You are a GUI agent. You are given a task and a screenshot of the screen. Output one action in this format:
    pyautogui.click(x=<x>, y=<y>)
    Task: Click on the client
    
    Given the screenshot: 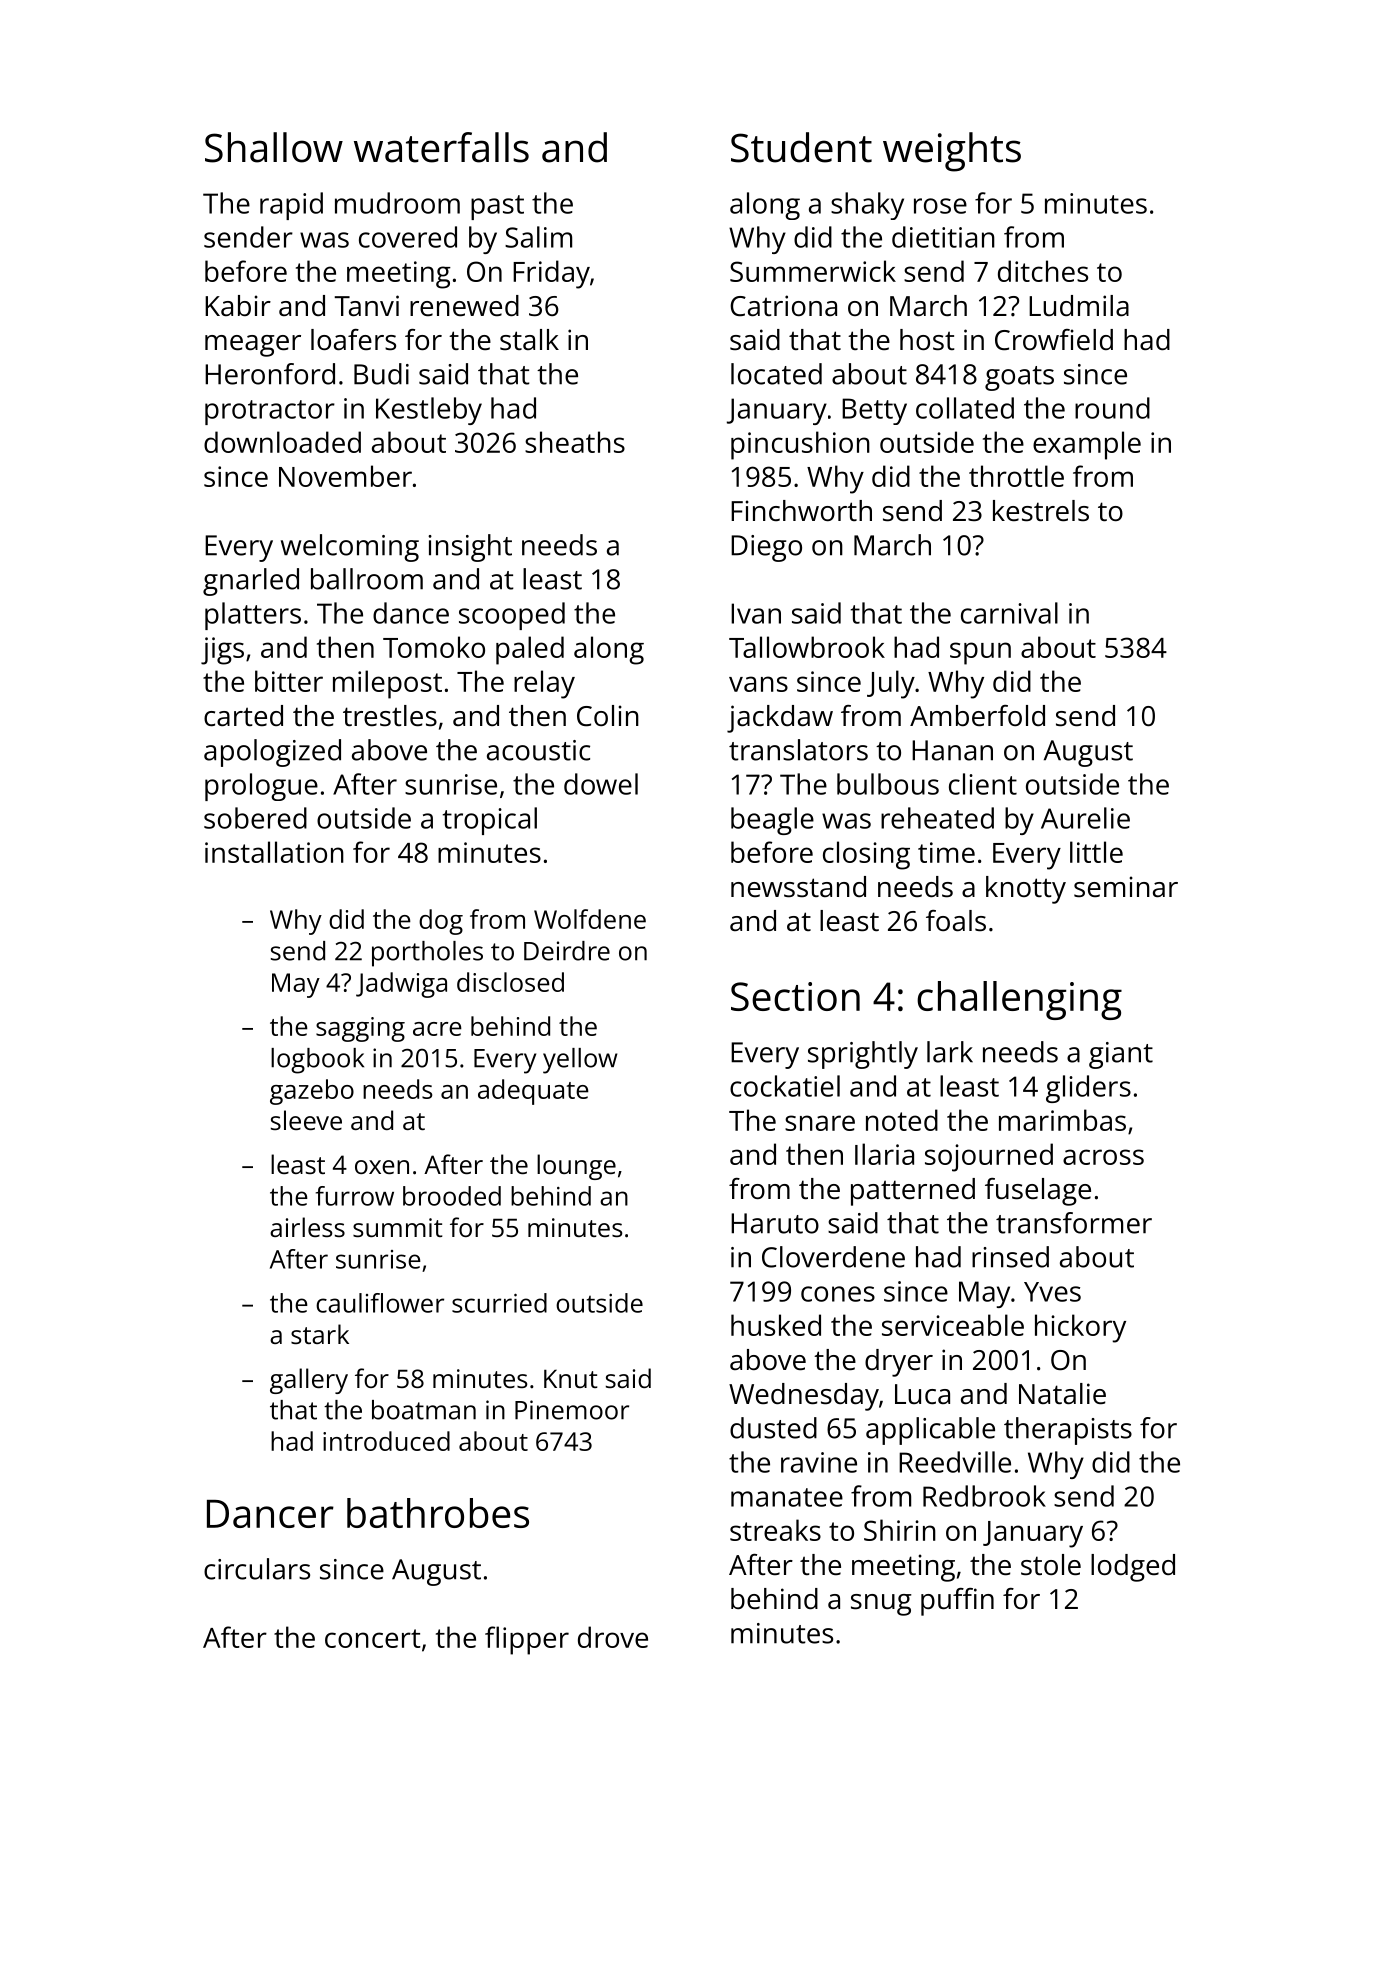 What is the action you would take?
    pyautogui.click(x=983, y=784)
